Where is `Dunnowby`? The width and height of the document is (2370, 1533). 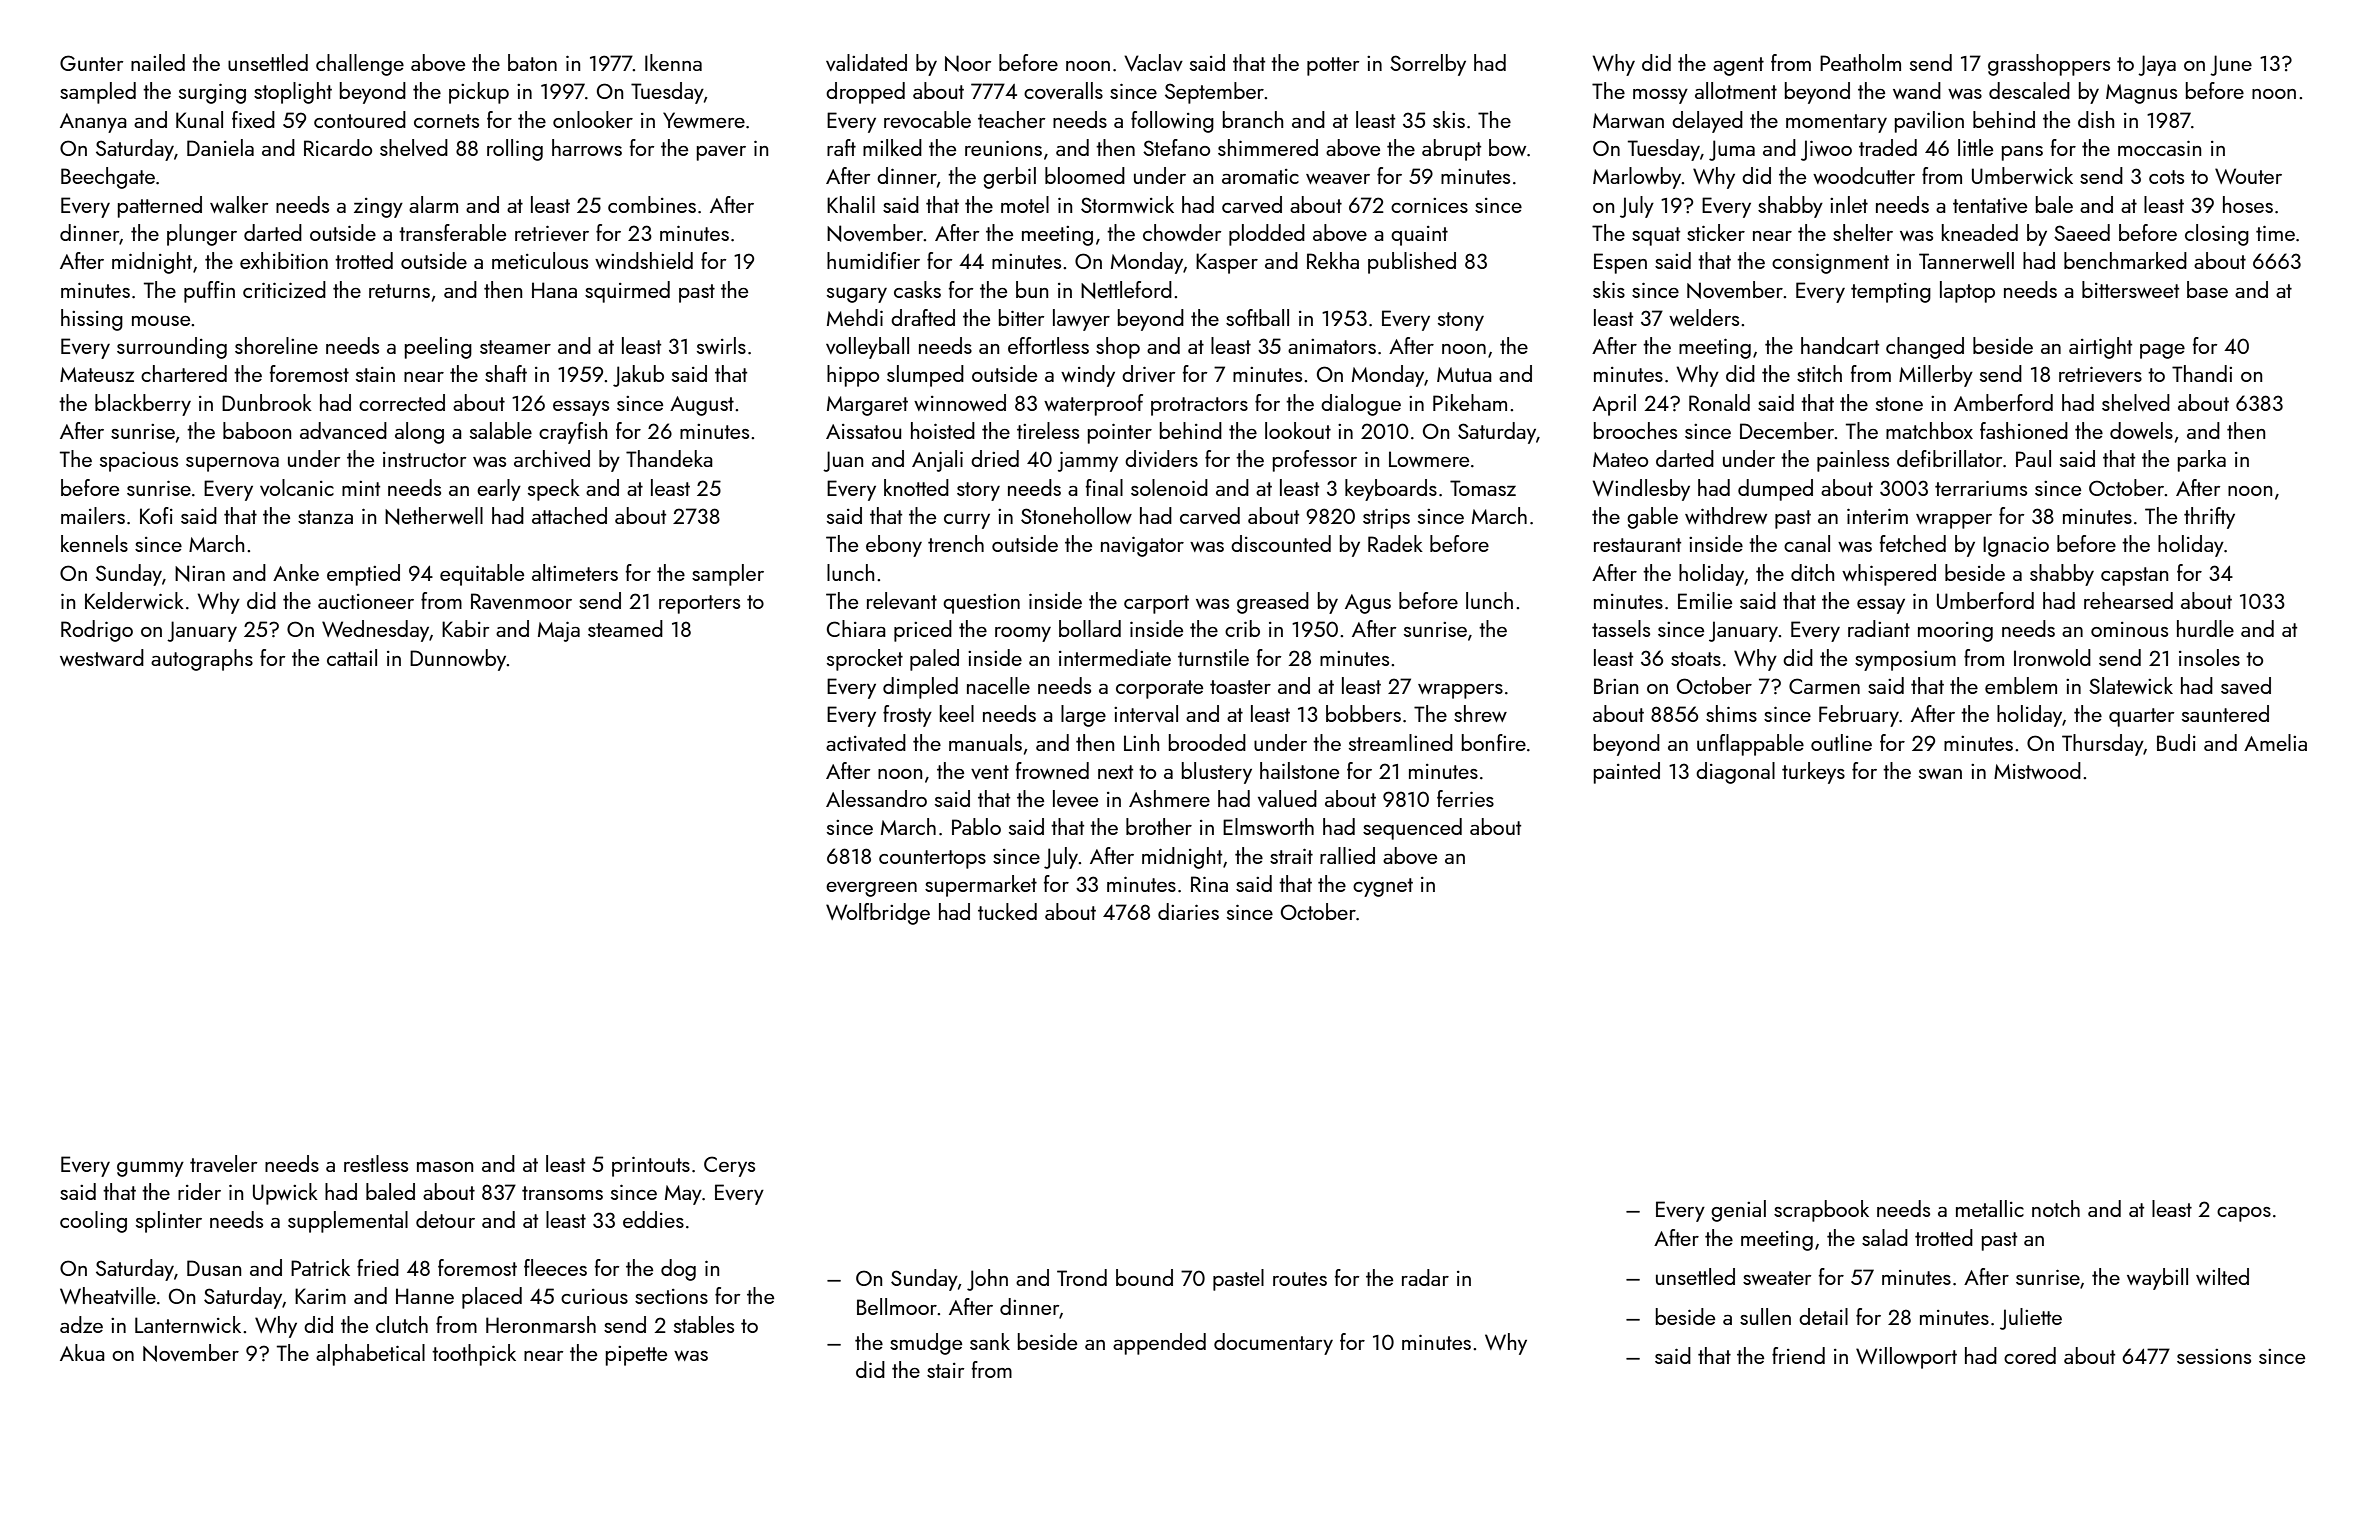 Dunnowby is located at coordinates (458, 660).
